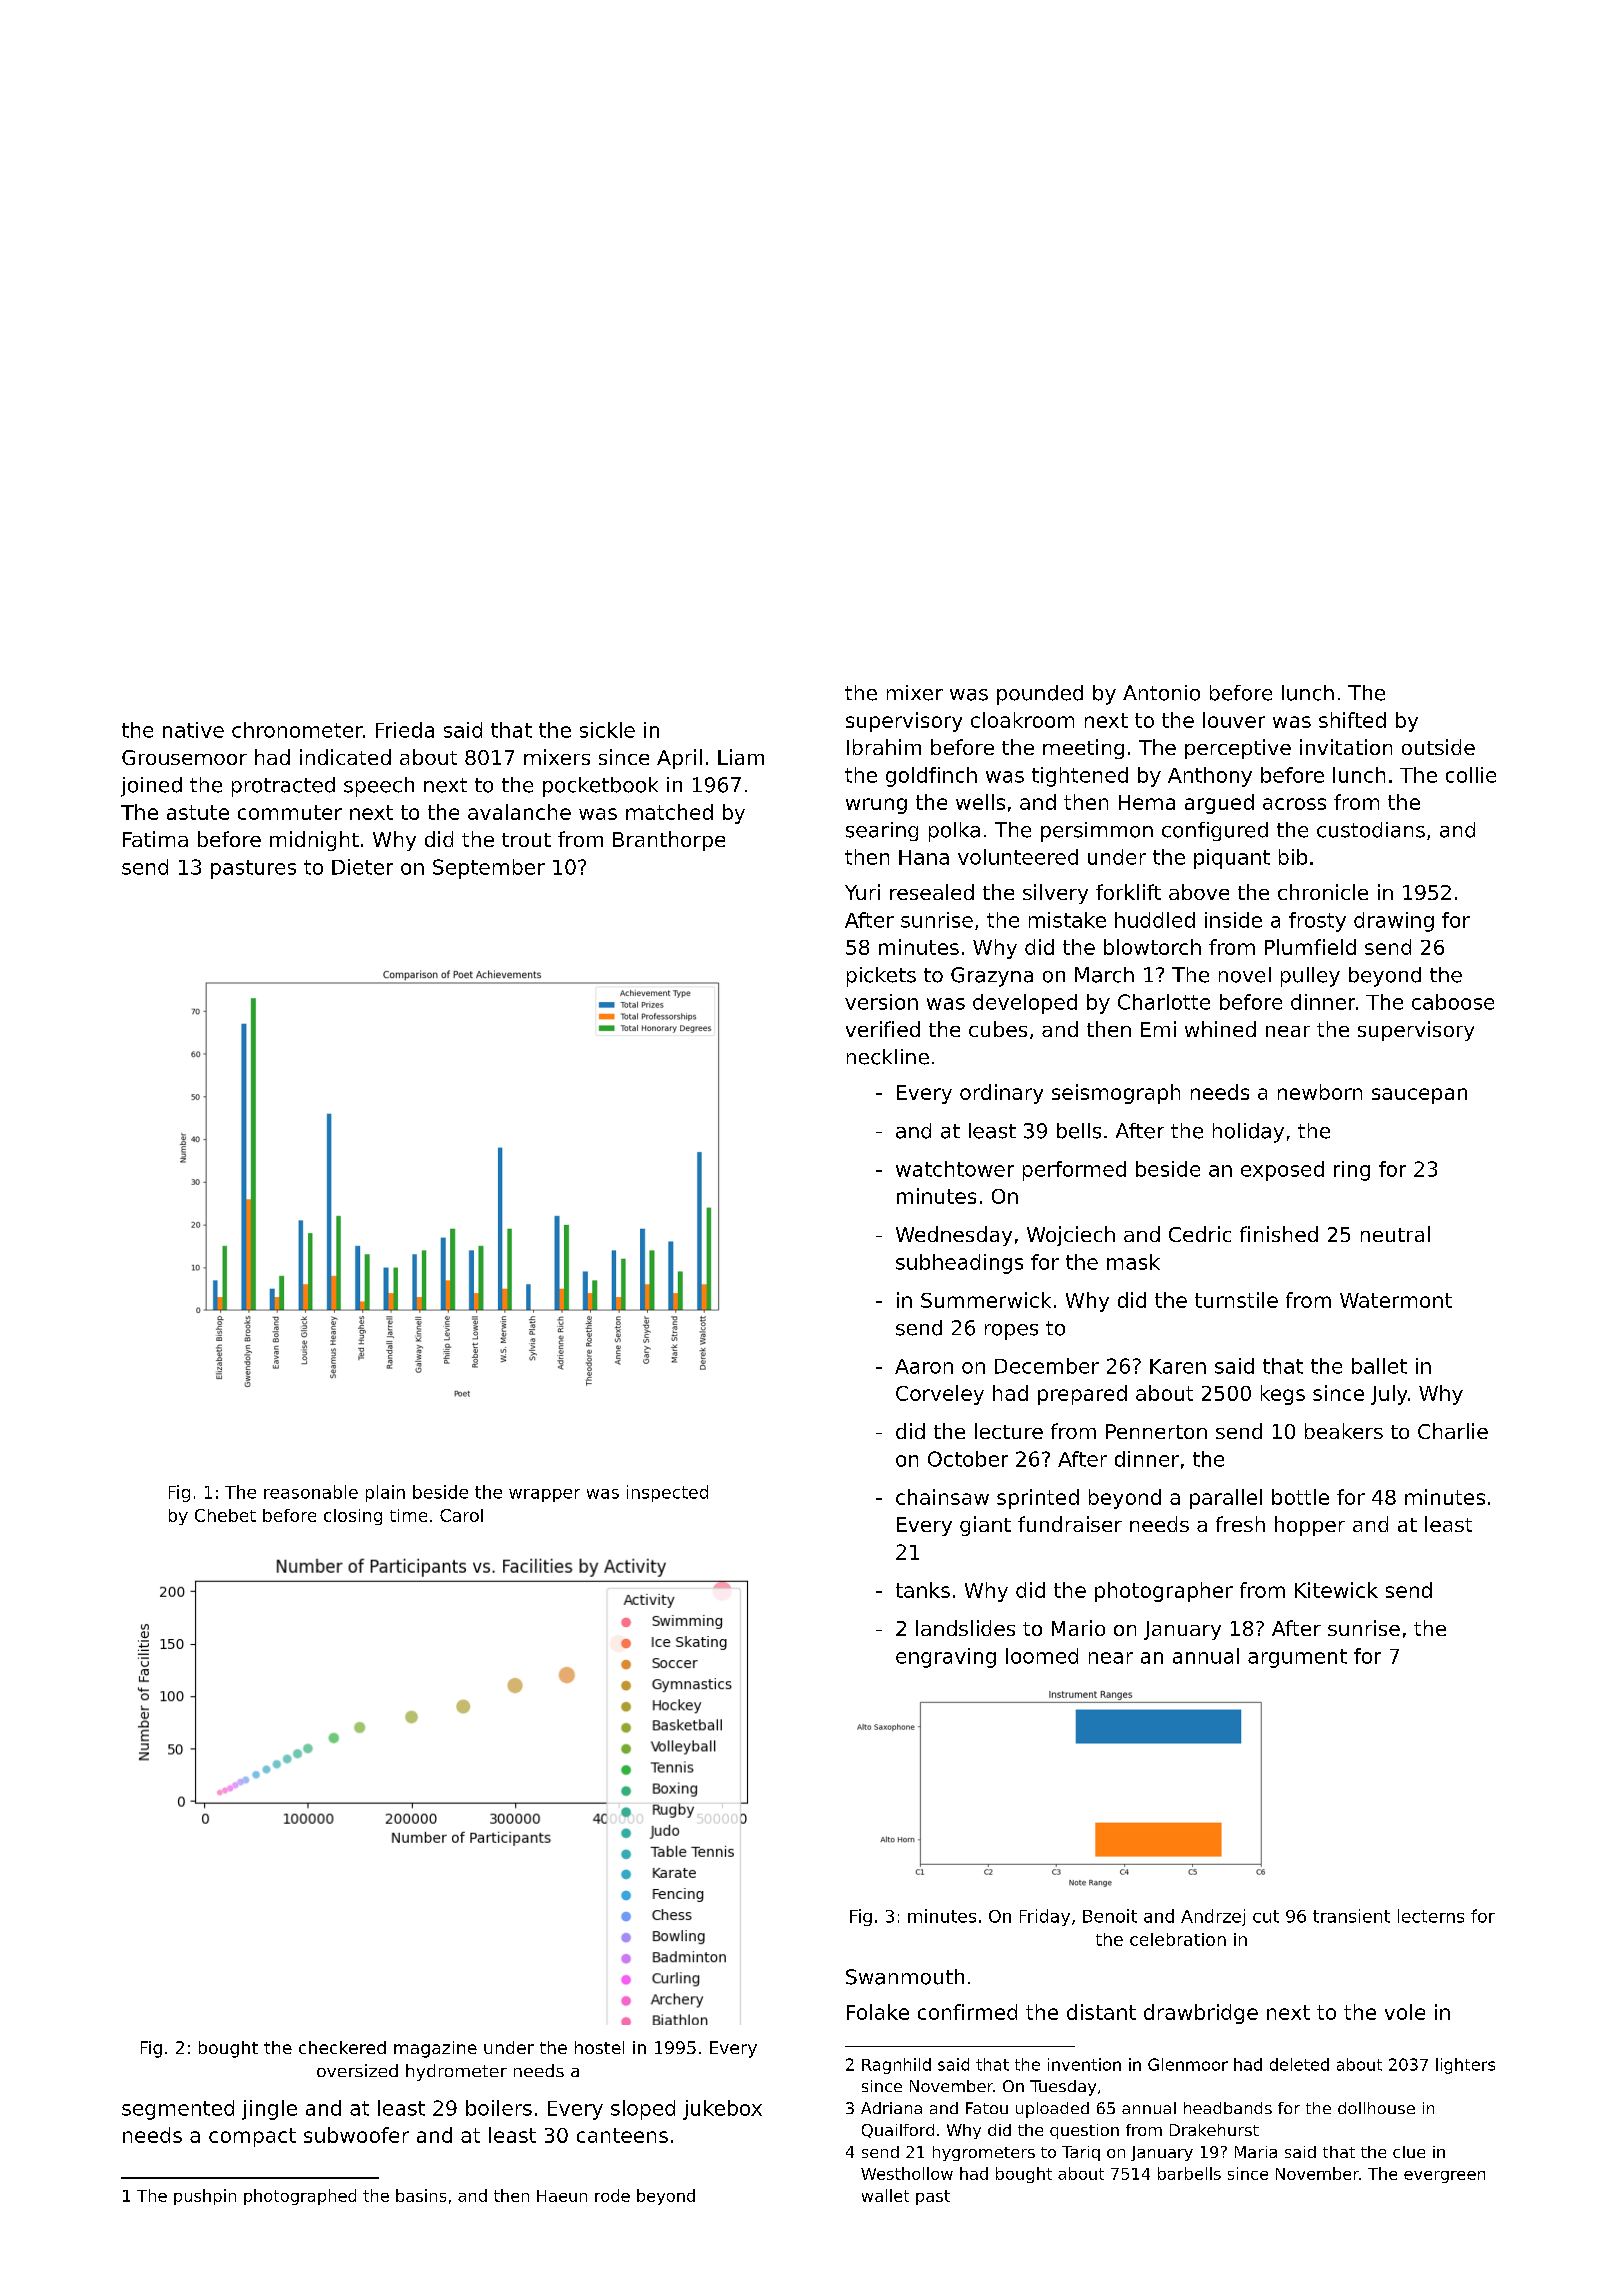  I want to click on Chebet, so click(225, 1515).
